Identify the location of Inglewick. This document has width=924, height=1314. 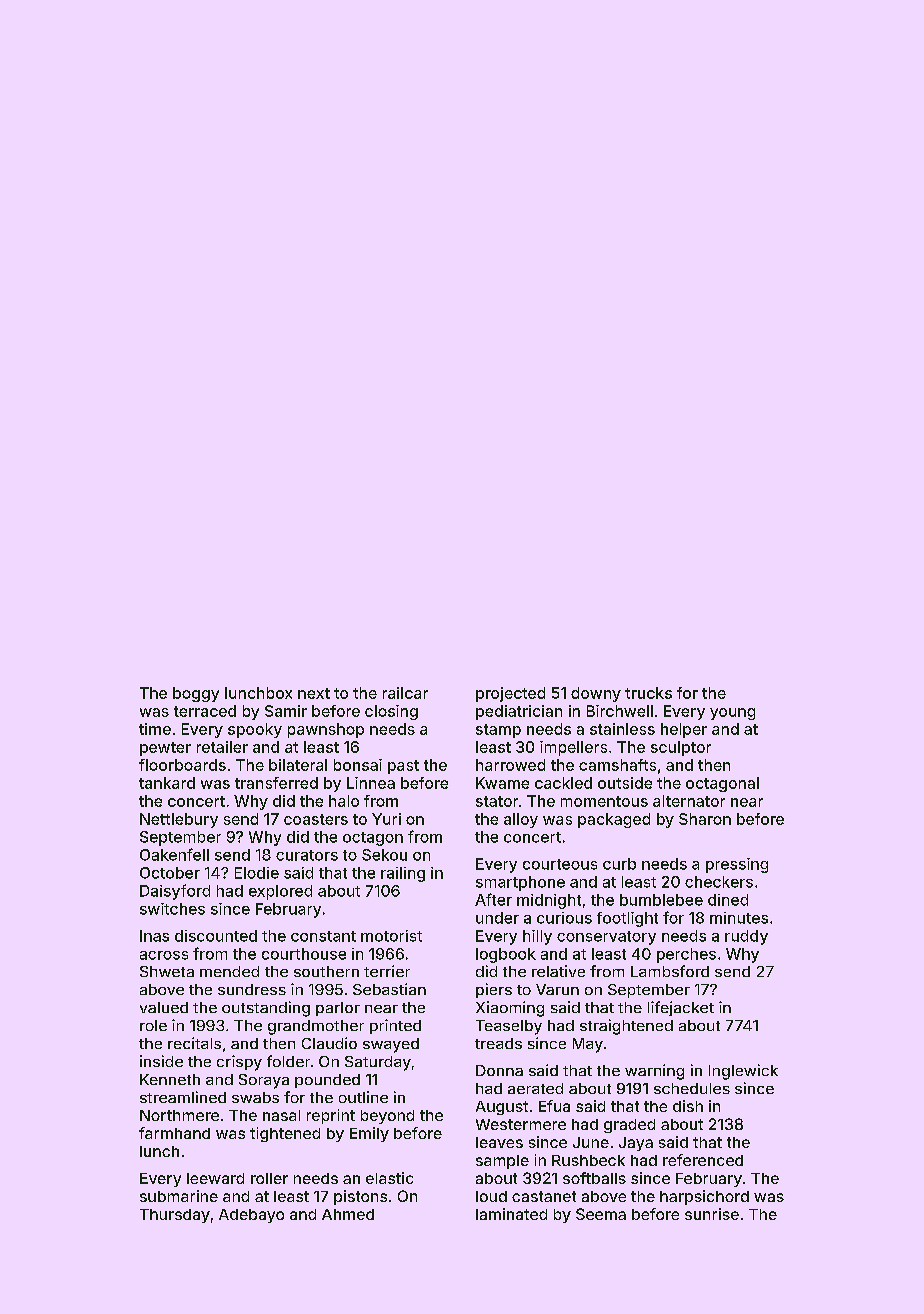
(743, 1072).
